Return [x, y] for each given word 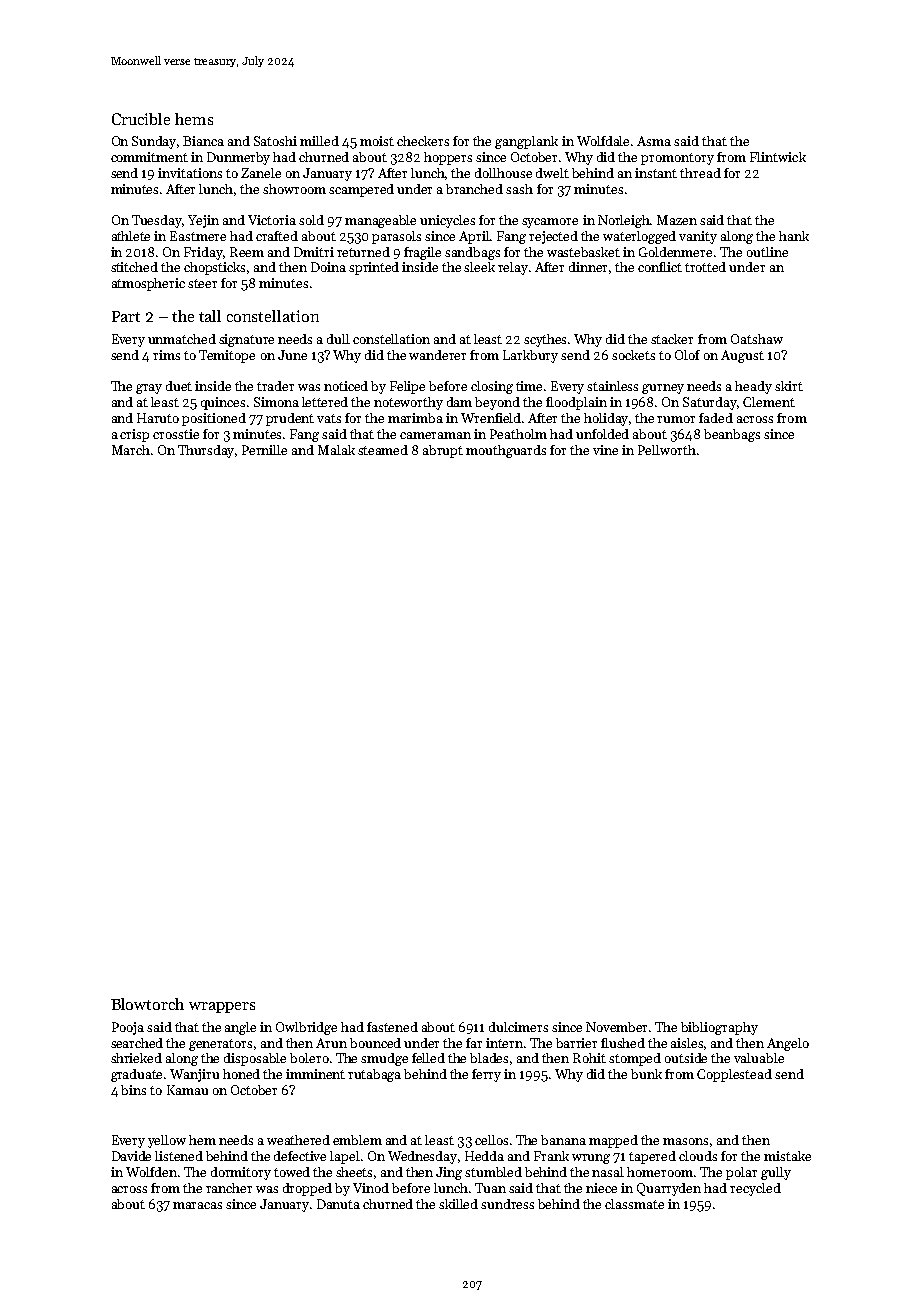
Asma [654, 141]
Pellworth [667, 450]
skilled [458, 1204]
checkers [423, 141]
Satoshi [275, 141]
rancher [229, 1188]
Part [126, 316]
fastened [392, 1027]
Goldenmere [675, 252]
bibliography [719, 1028]
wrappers [222, 1007]
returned [363, 252]
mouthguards [506, 451]
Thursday [207, 451]
